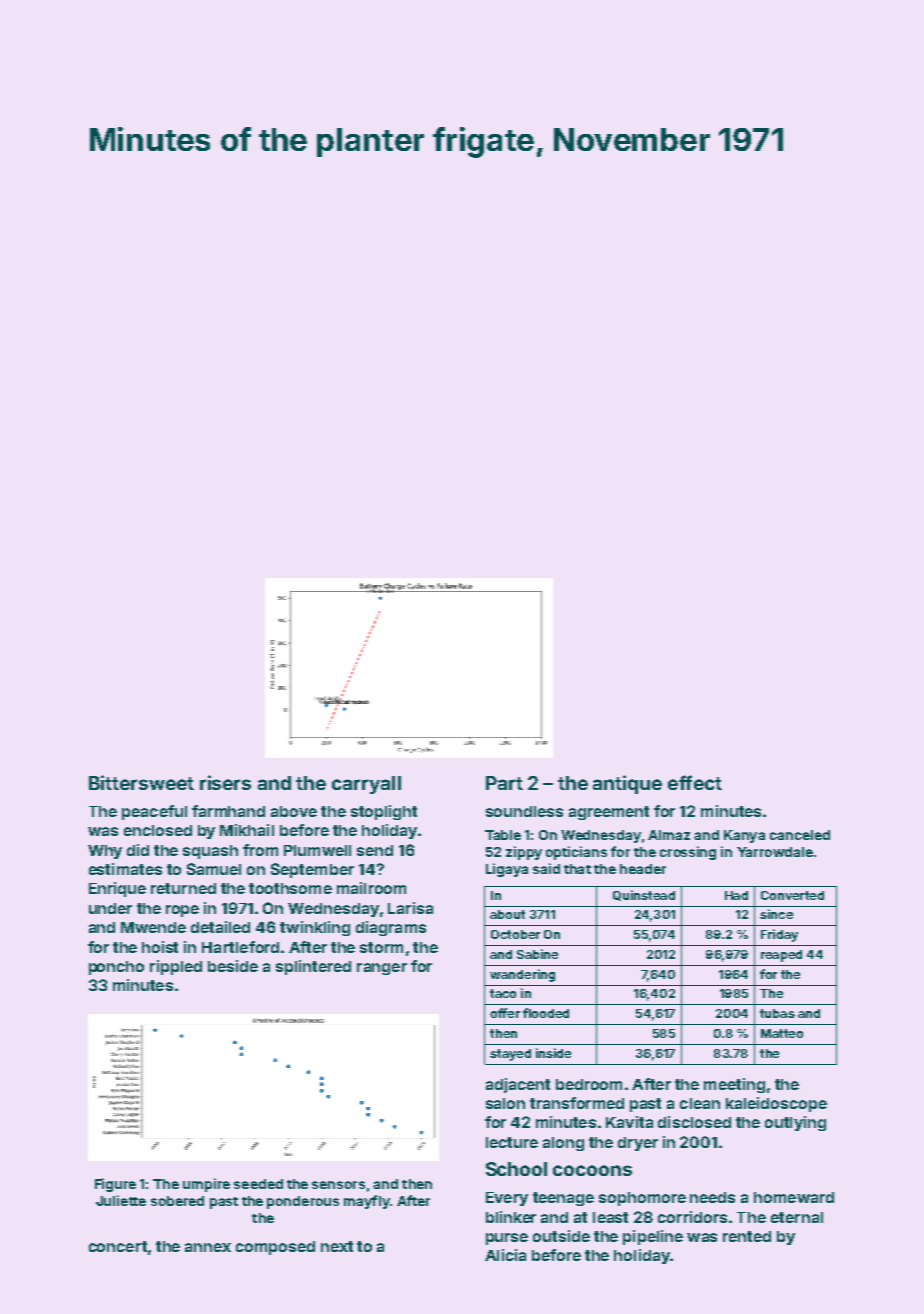 This page has height=1314, width=924. Describe the element at coordinates (208, 1247) in the page. I see `annex` at that location.
